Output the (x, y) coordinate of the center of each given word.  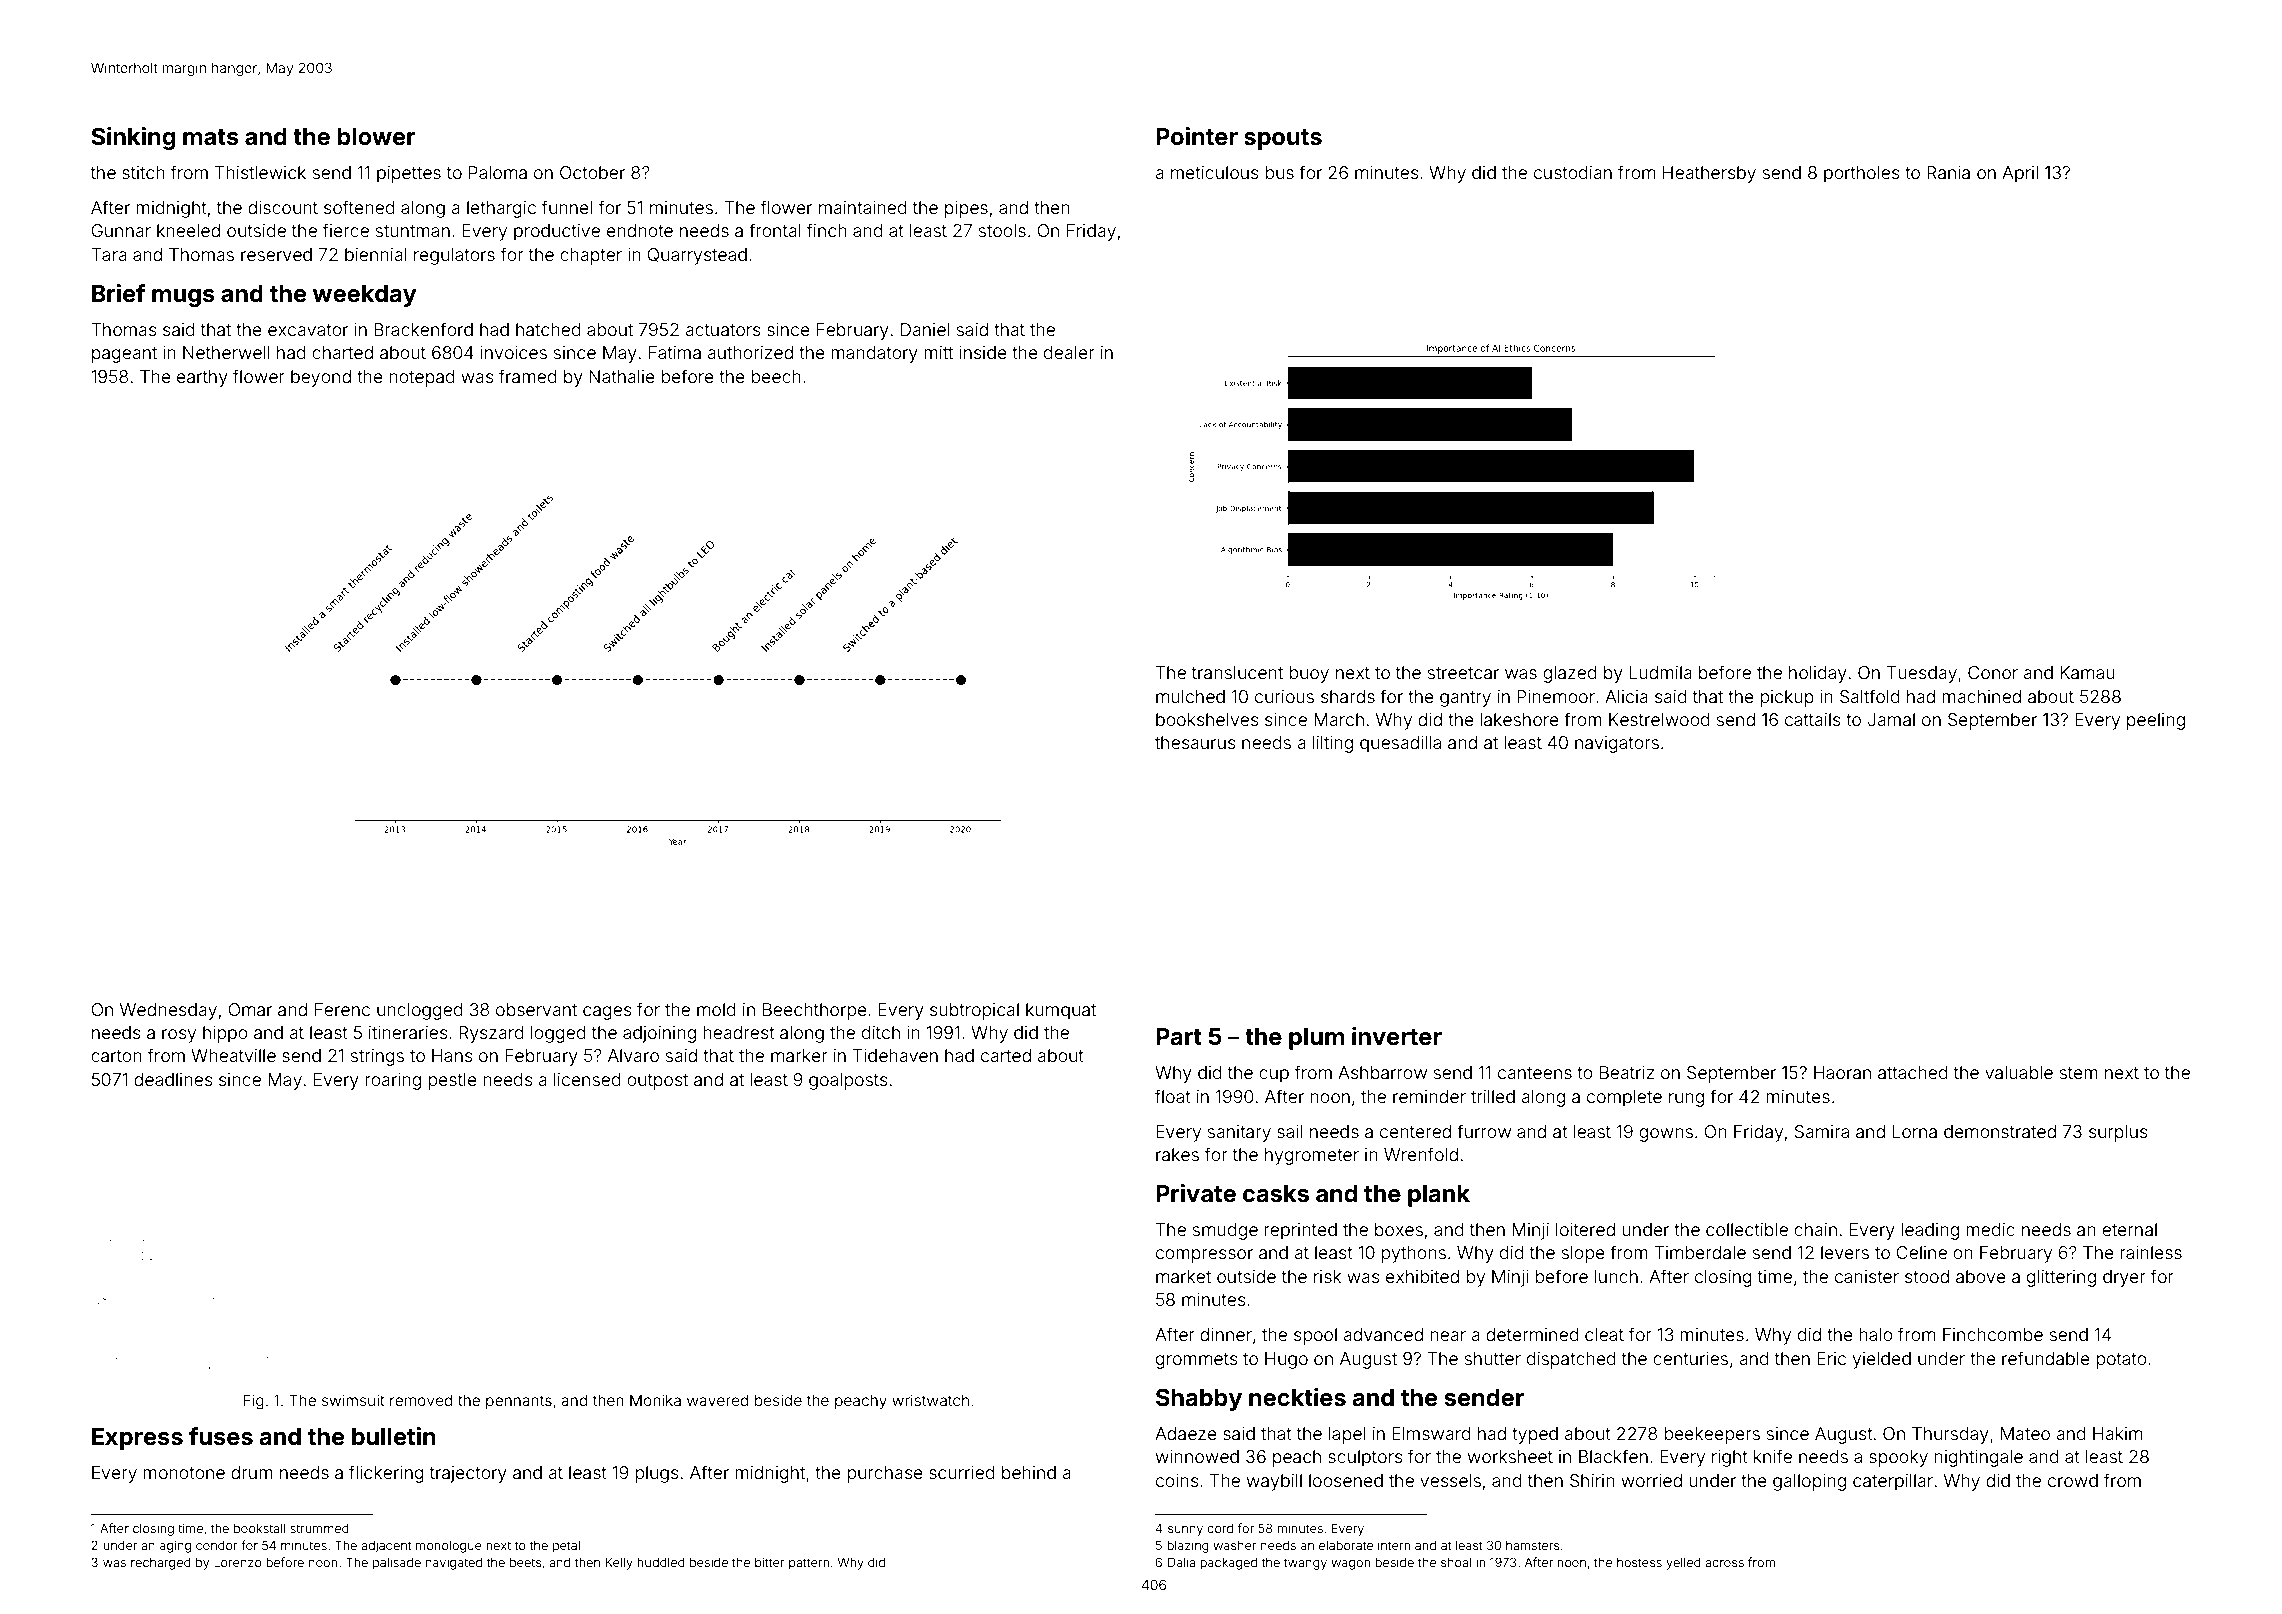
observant (536, 1009)
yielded (1882, 1360)
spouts (1283, 139)
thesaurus (1195, 742)
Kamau (2087, 672)
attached (1913, 1072)
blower (376, 137)
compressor (1204, 1256)
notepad (422, 378)
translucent (1237, 672)
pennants (519, 1402)
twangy (1305, 1564)
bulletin (394, 1436)
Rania (1948, 172)
